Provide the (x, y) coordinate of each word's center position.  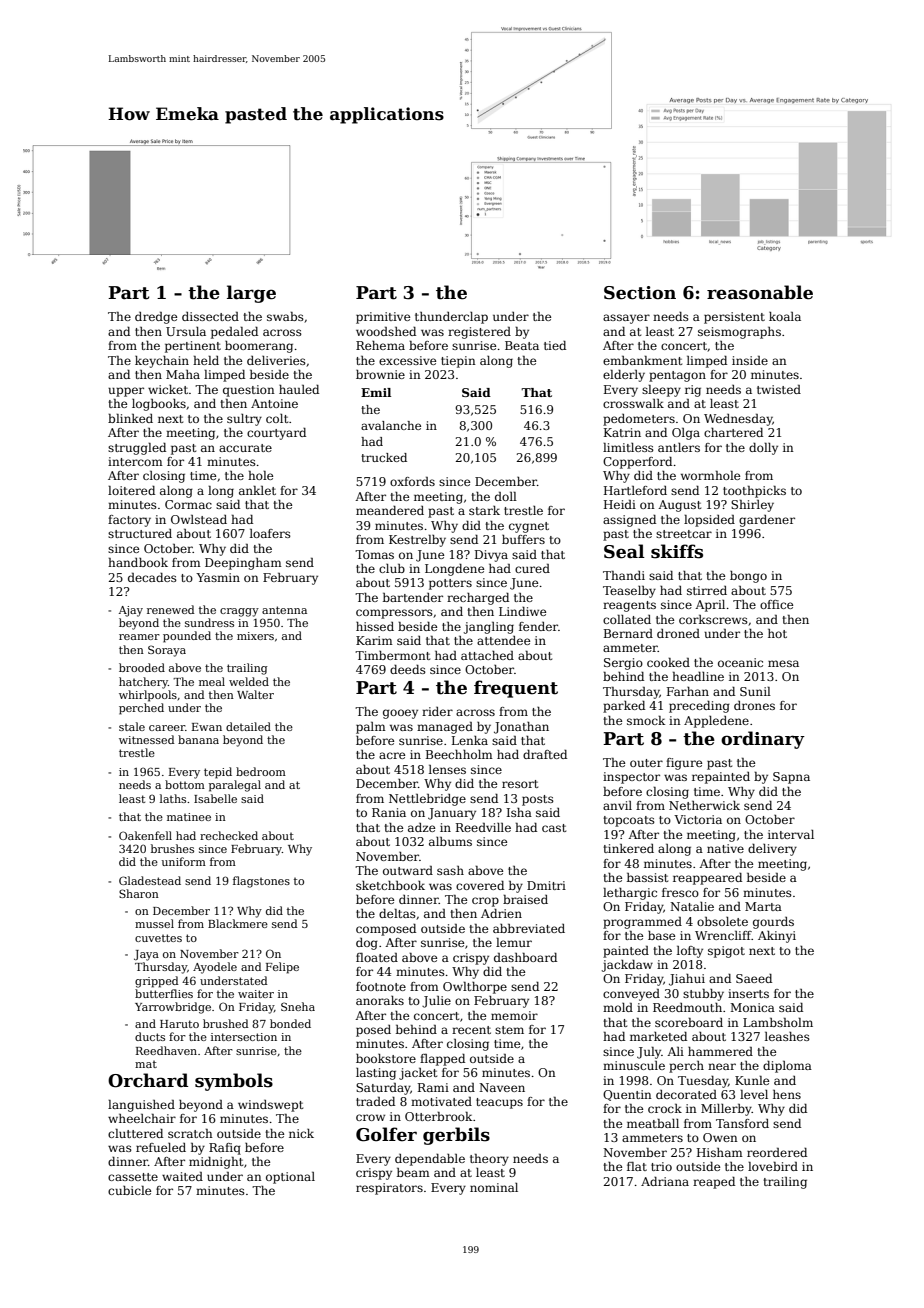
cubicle (129, 1190)
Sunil (755, 691)
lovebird (773, 1166)
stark (484, 510)
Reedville (483, 827)
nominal (494, 1187)
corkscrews (713, 619)
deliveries (276, 360)
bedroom (261, 771)
